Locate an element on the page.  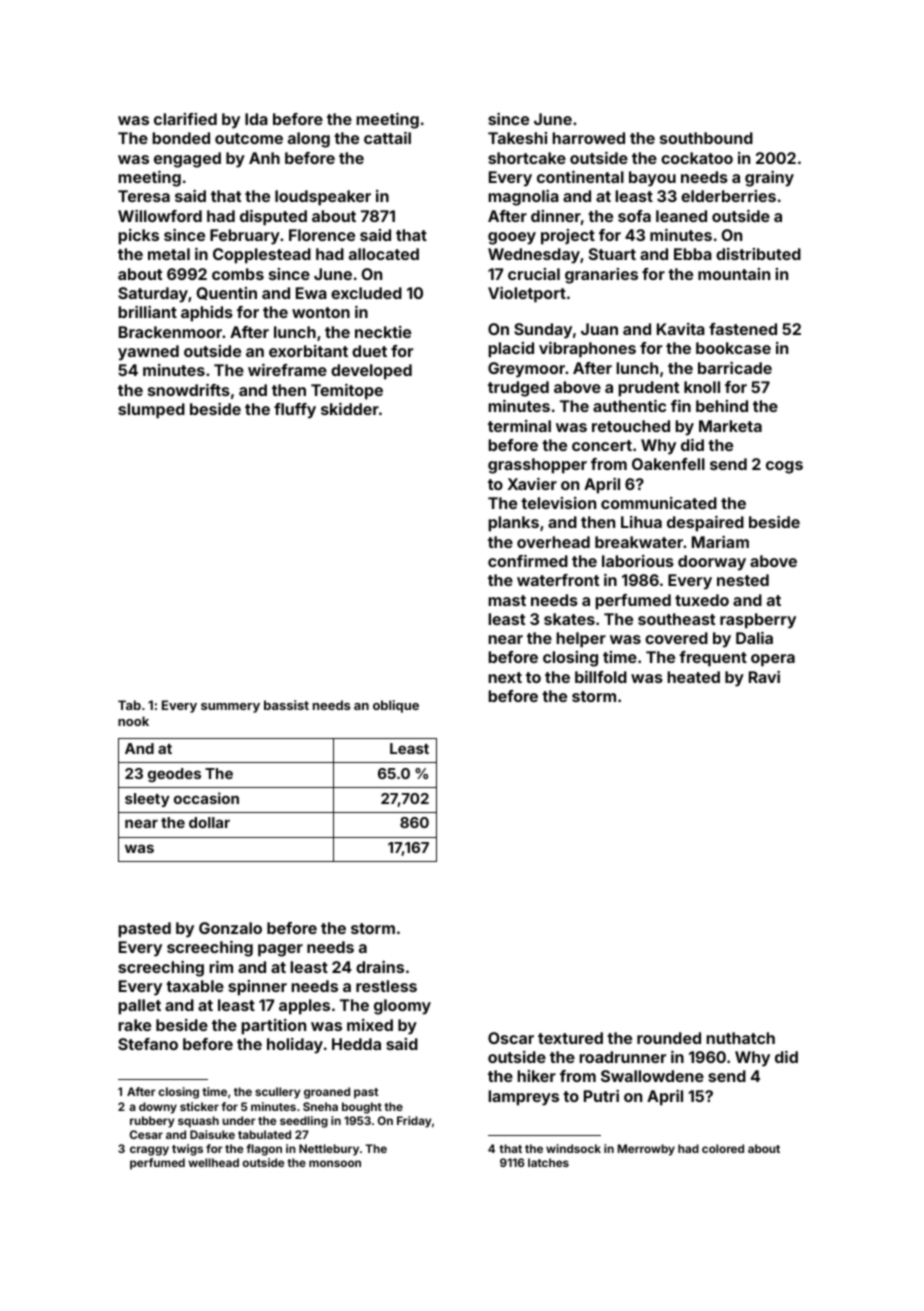
lampreys is located at coordinates (523, 1098).
